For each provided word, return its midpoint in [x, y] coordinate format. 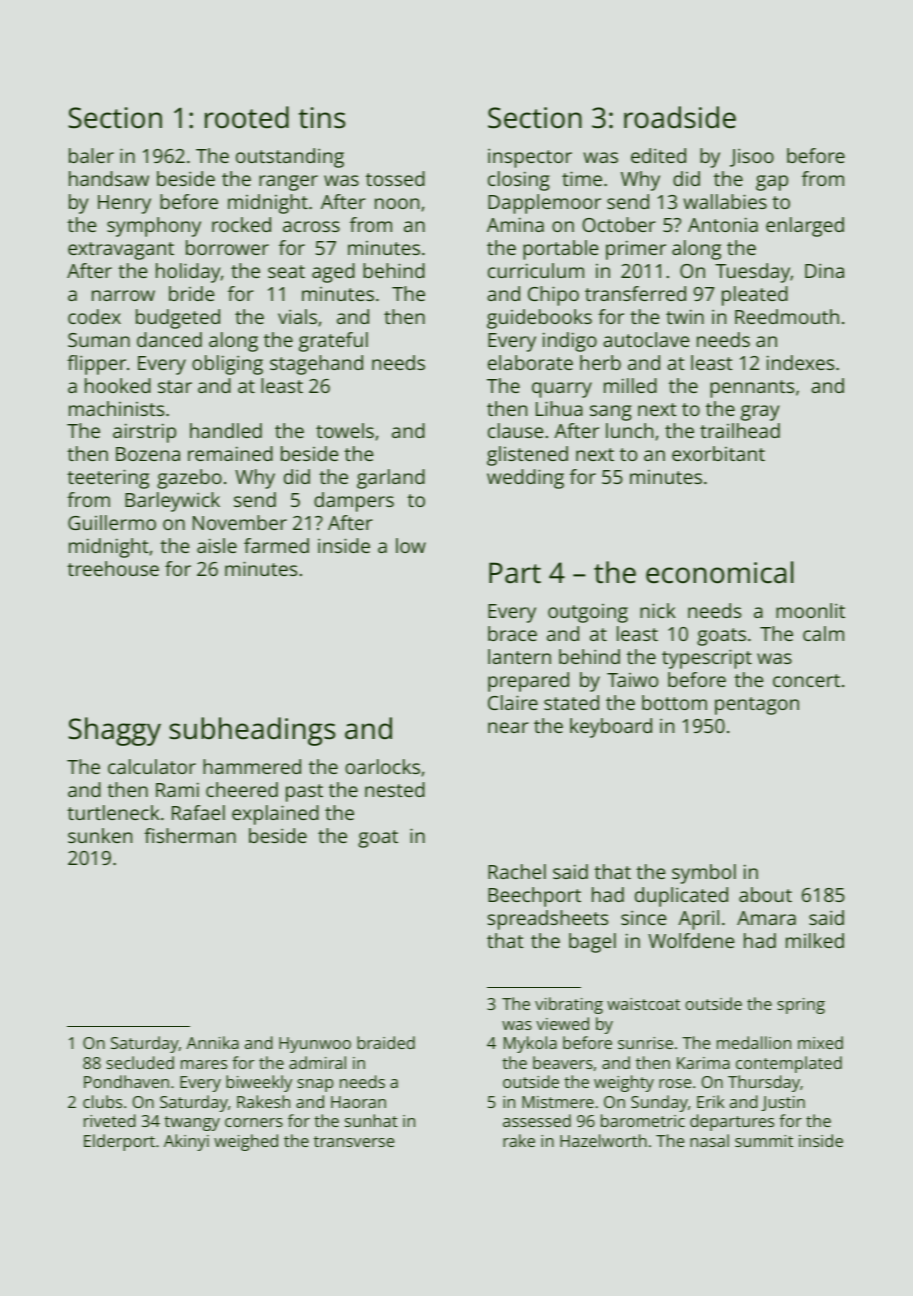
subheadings [252, 731]
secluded [140, 1062]
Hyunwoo [315, 1045]
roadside [680, 117]
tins [322, 118]
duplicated [681, 897]
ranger [288, 183]
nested [395, 789]
